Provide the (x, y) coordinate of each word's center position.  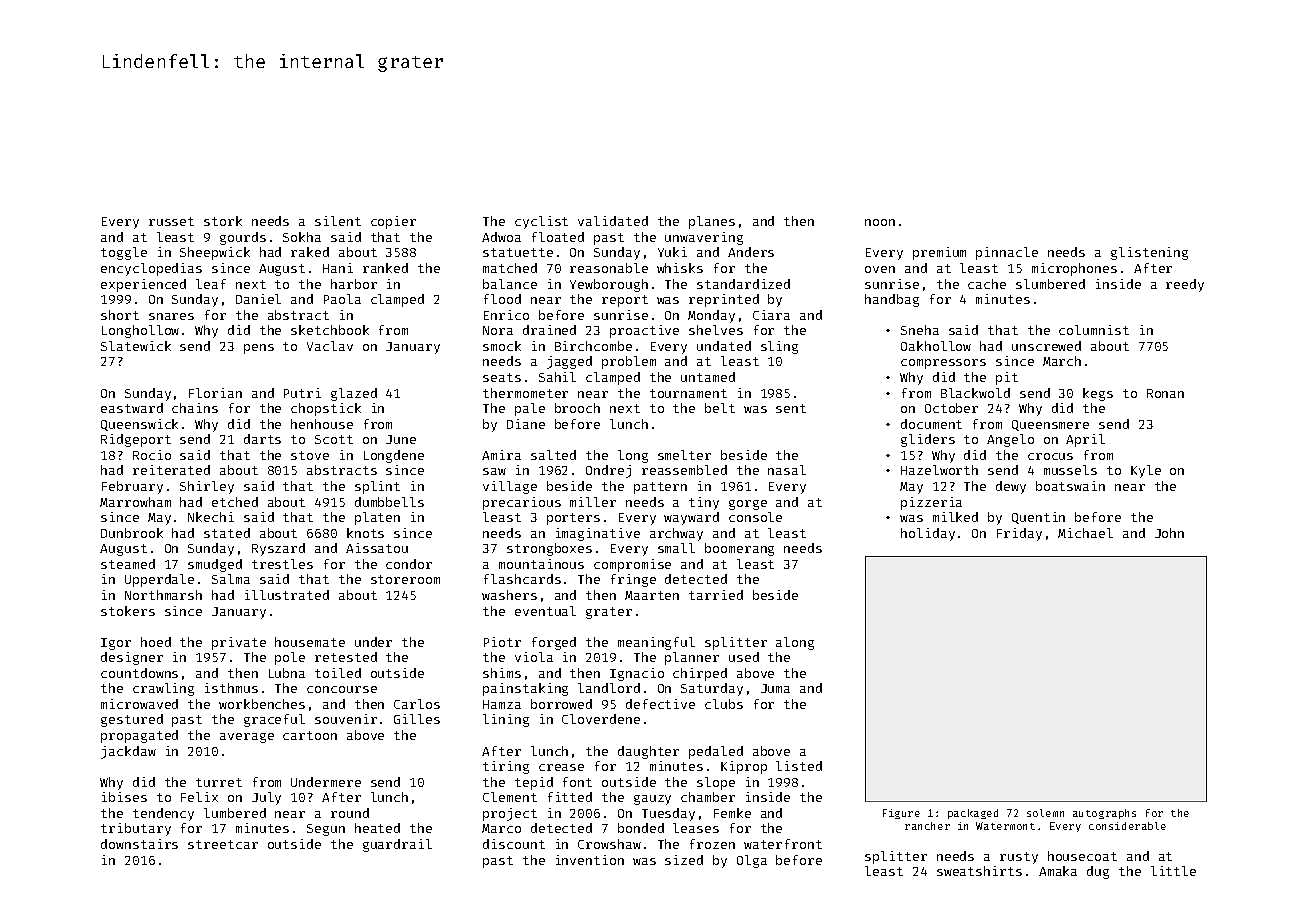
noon (880, 222)
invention (590, 860)
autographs (1104, 814)
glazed (354, 394)
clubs (724, 704)
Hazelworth (939, 470)
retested (346, 657)
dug (1098, 872)
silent (338, 221)
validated (613, 221)
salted (553, 455)
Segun (326, 830)
